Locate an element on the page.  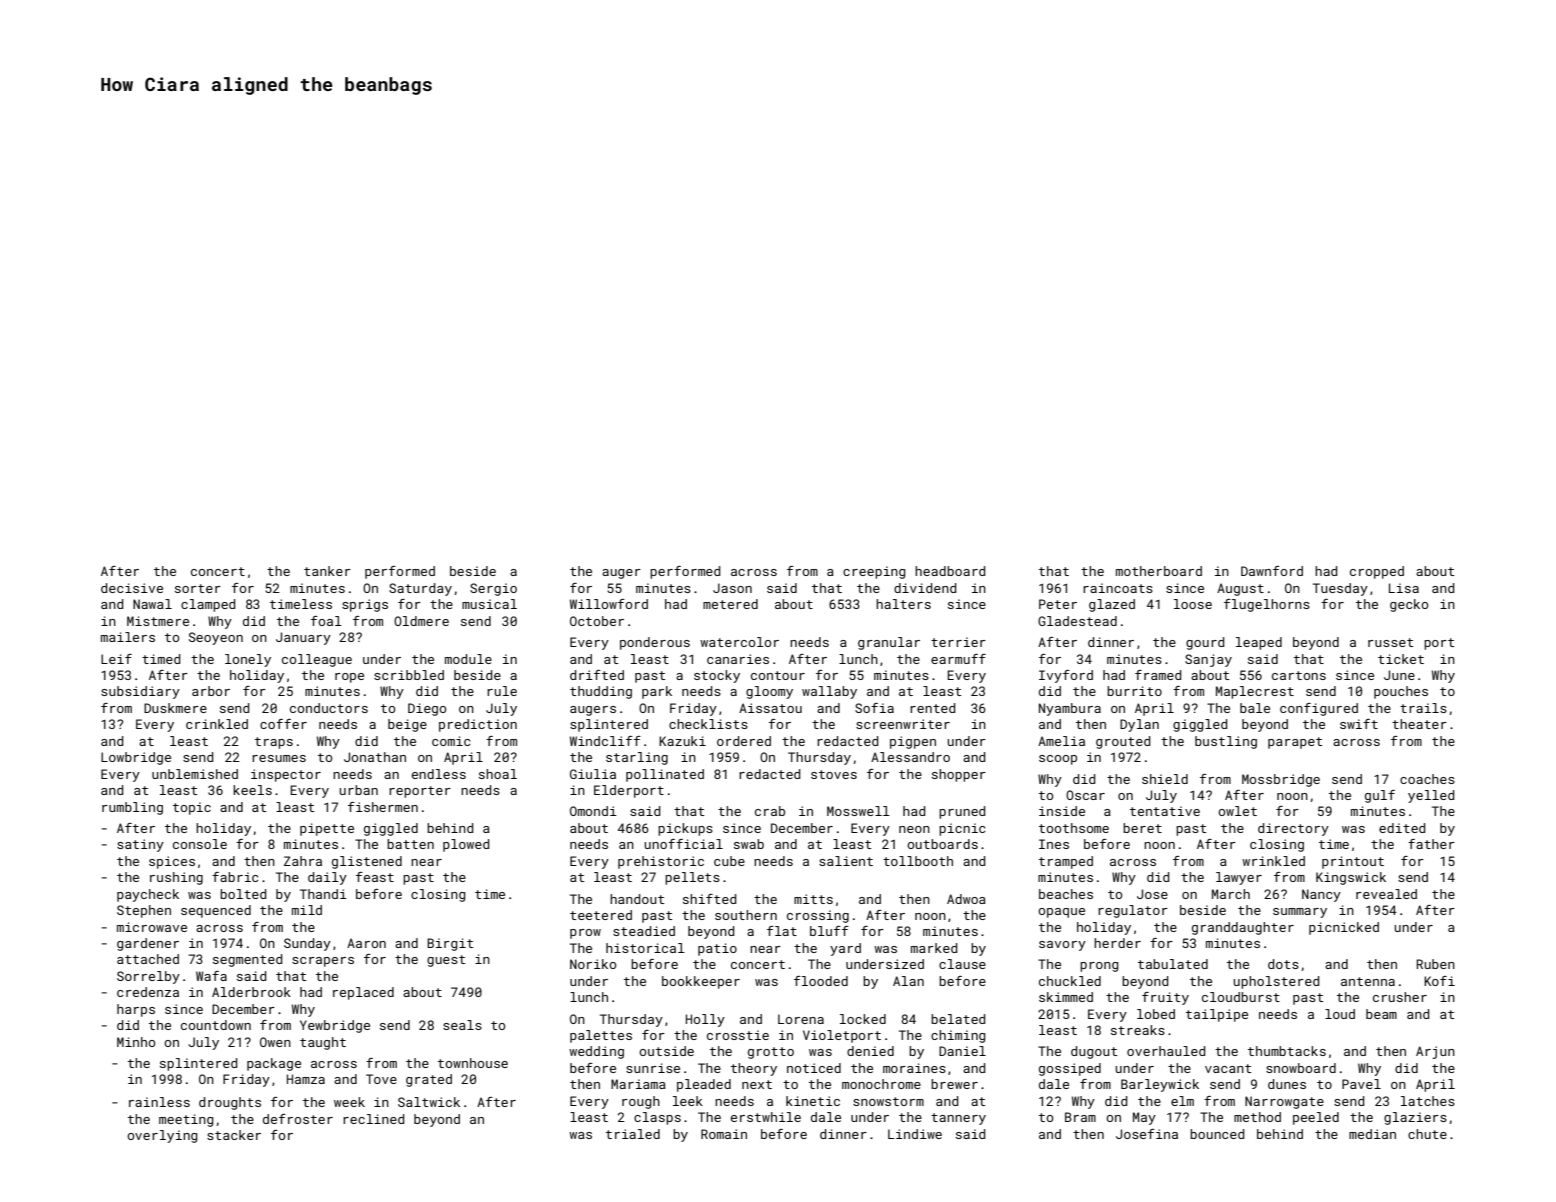
handout is located at coordinates (637, 899).
